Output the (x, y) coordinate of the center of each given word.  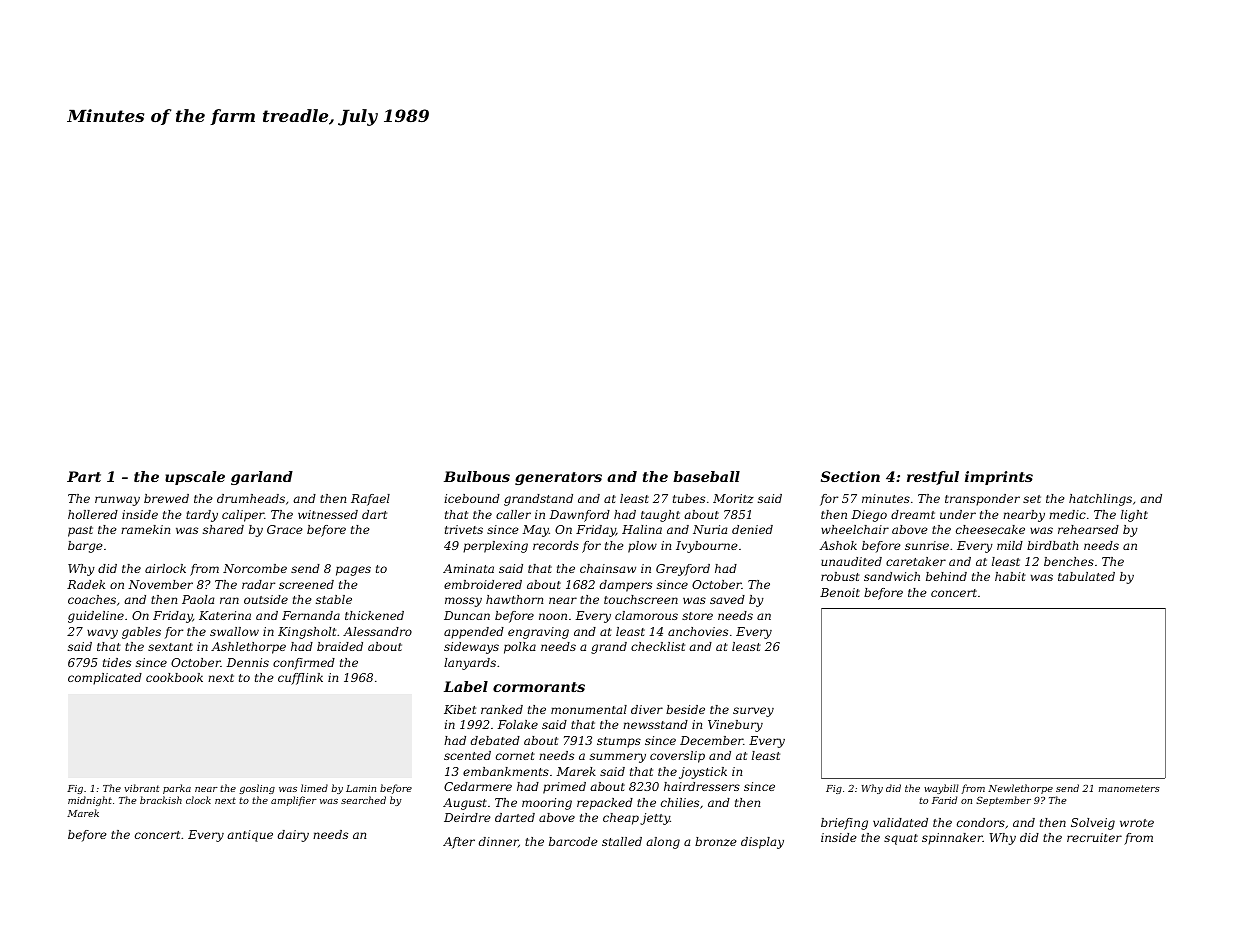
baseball (706, 476)
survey (753, 712)
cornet (515, 756)
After (459, 843)
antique (250, 836)
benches (1069, 561)
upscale (195, 478)
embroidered (483, 584)
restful (933, 478)
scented (467, 755)
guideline (96, 617)
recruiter (1094, 837)
